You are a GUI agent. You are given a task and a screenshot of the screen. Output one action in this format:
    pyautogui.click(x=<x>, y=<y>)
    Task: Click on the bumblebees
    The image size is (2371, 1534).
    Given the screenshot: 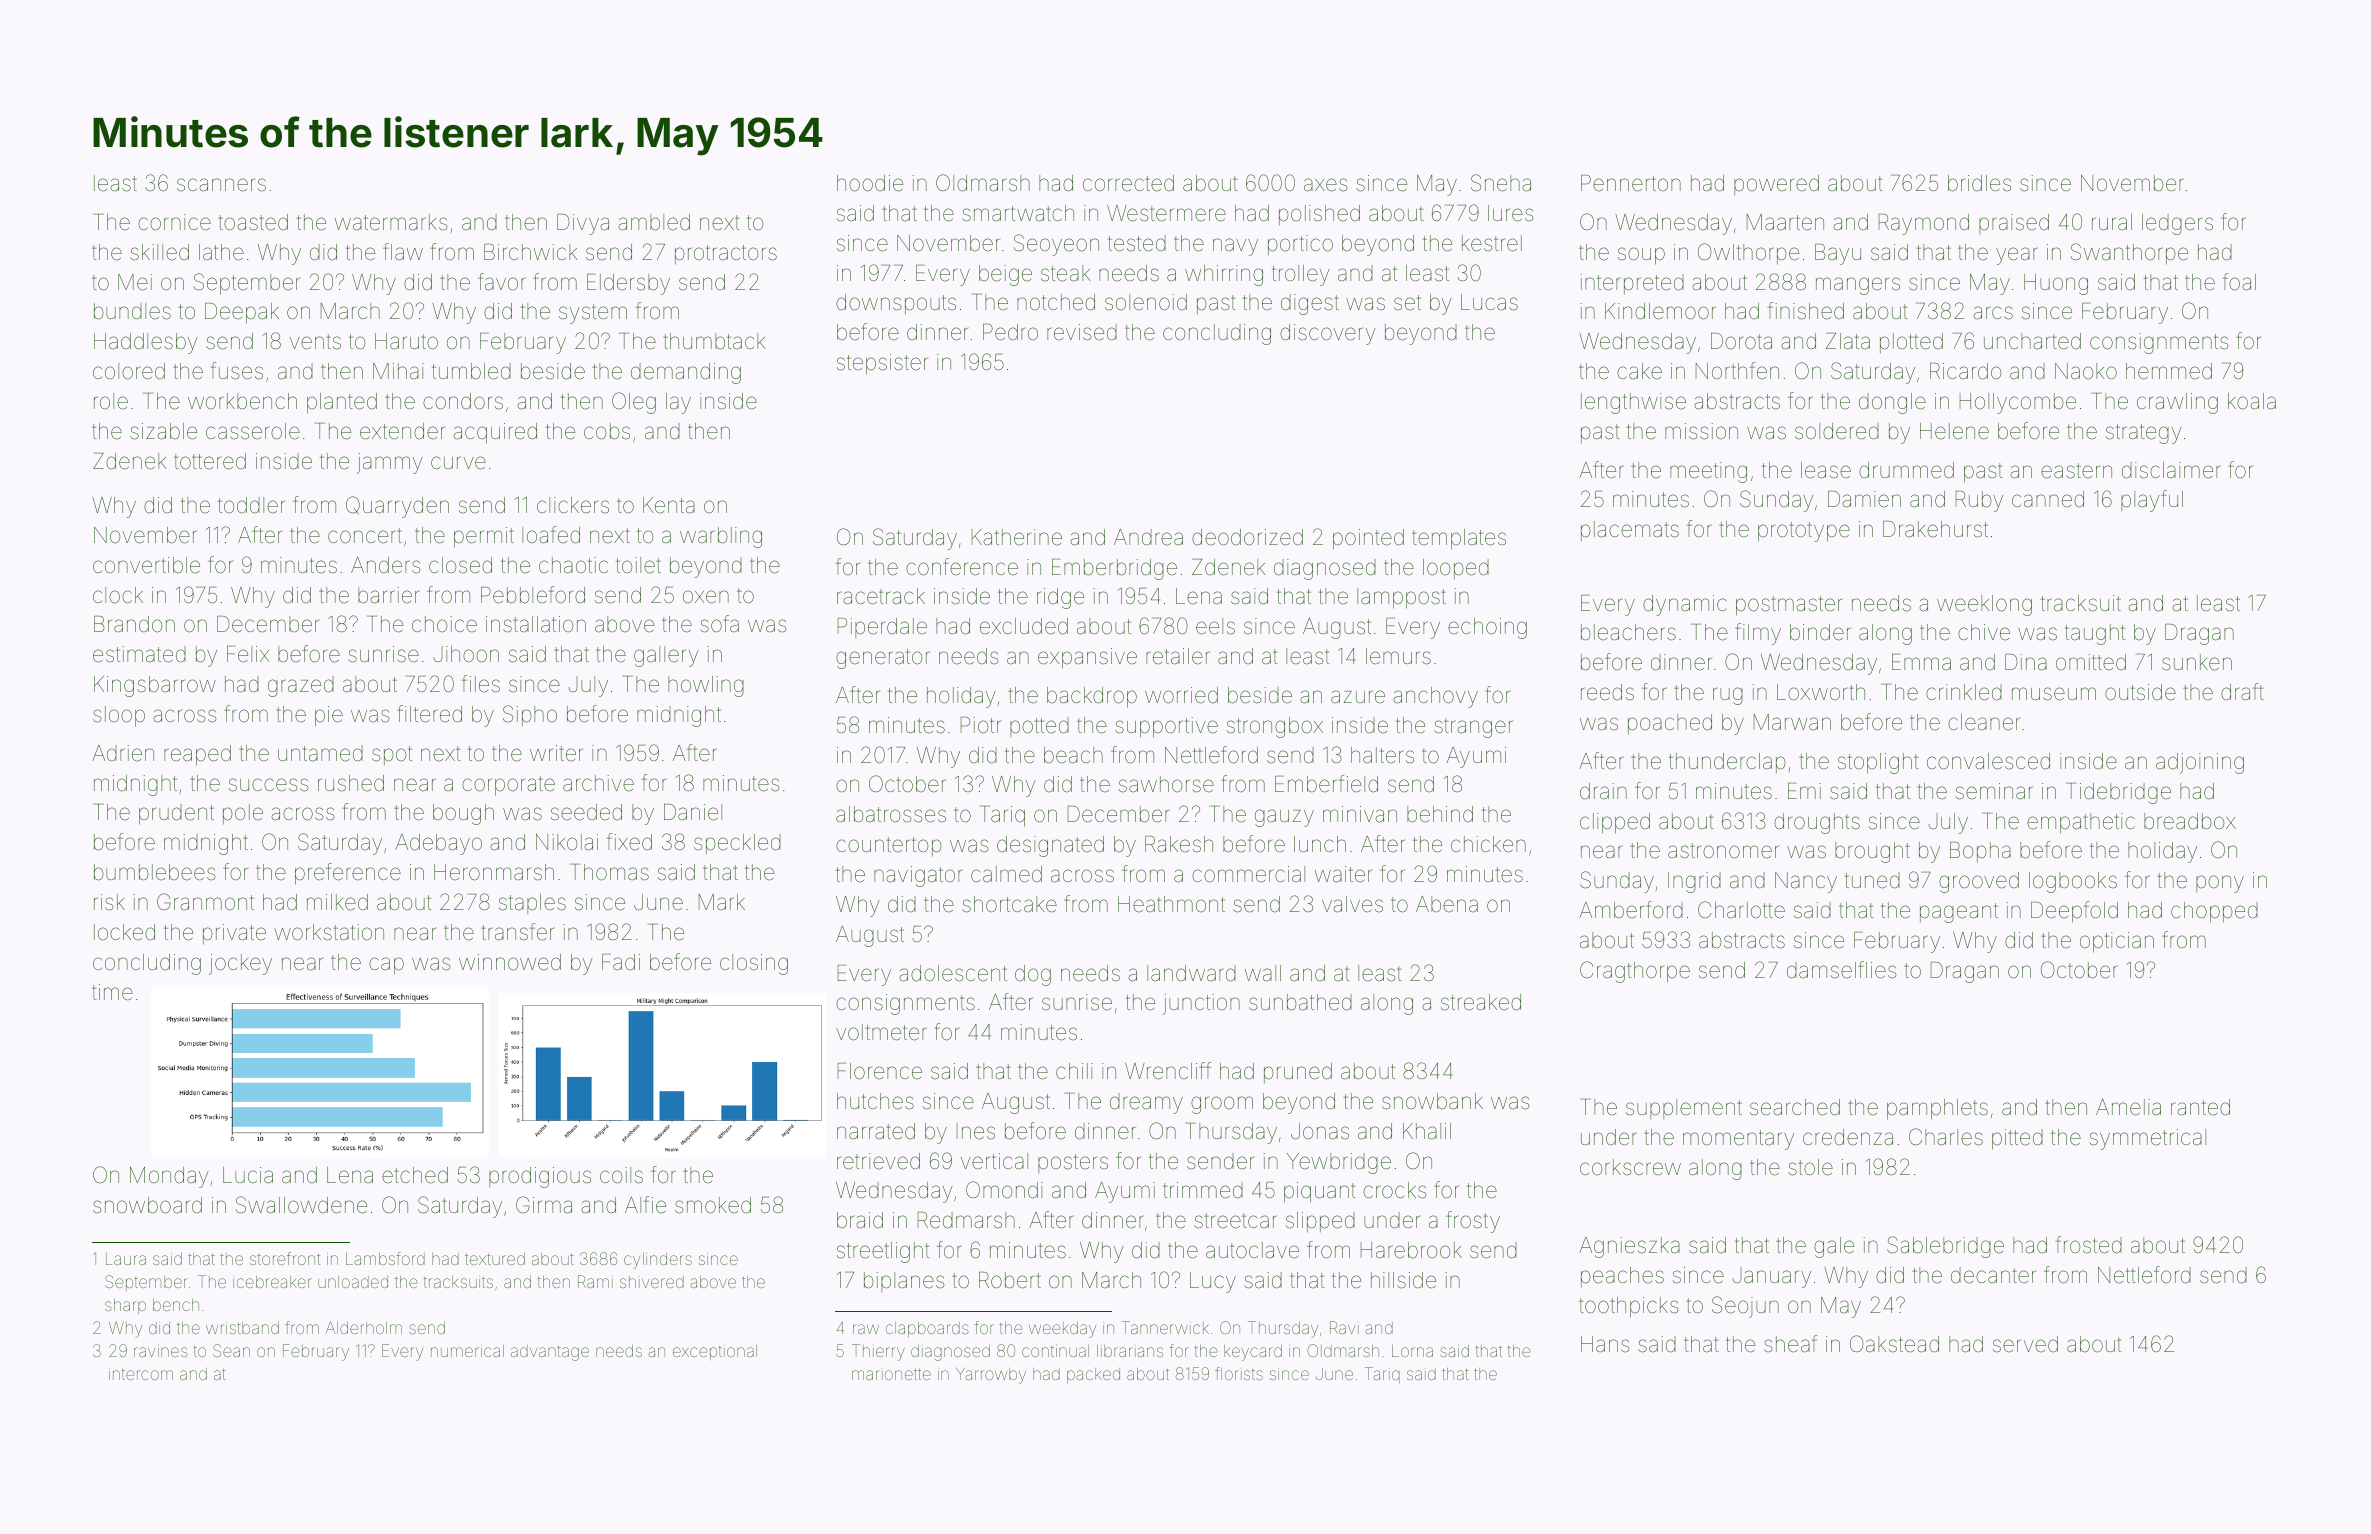 What is the action you would take?
    pyautogui.click(x=154, y=872)
